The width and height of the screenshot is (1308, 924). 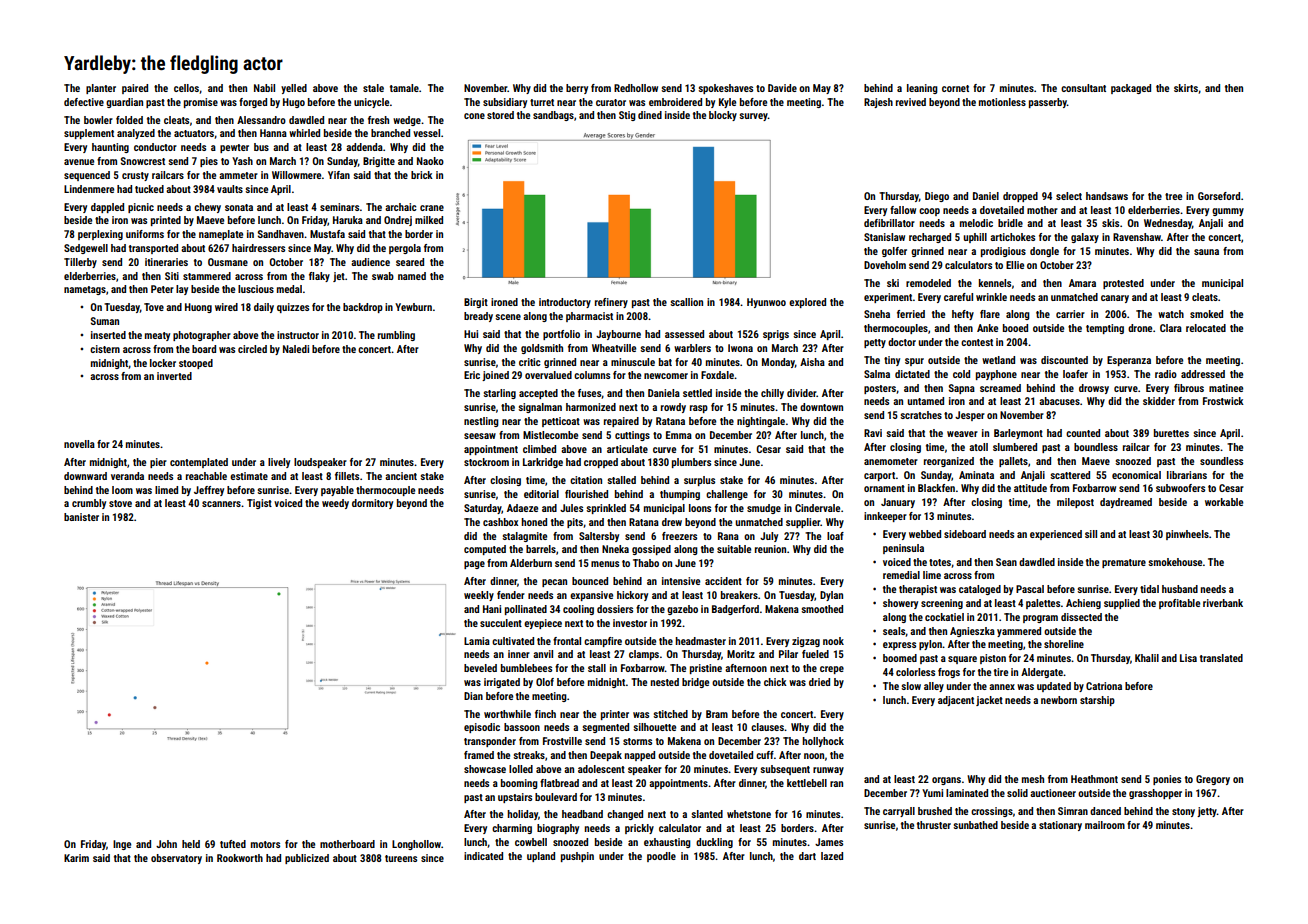 What do you see at coordinates (174, 376) in the screenshot?
I see `inverted` at bounding box center [174, 376].
